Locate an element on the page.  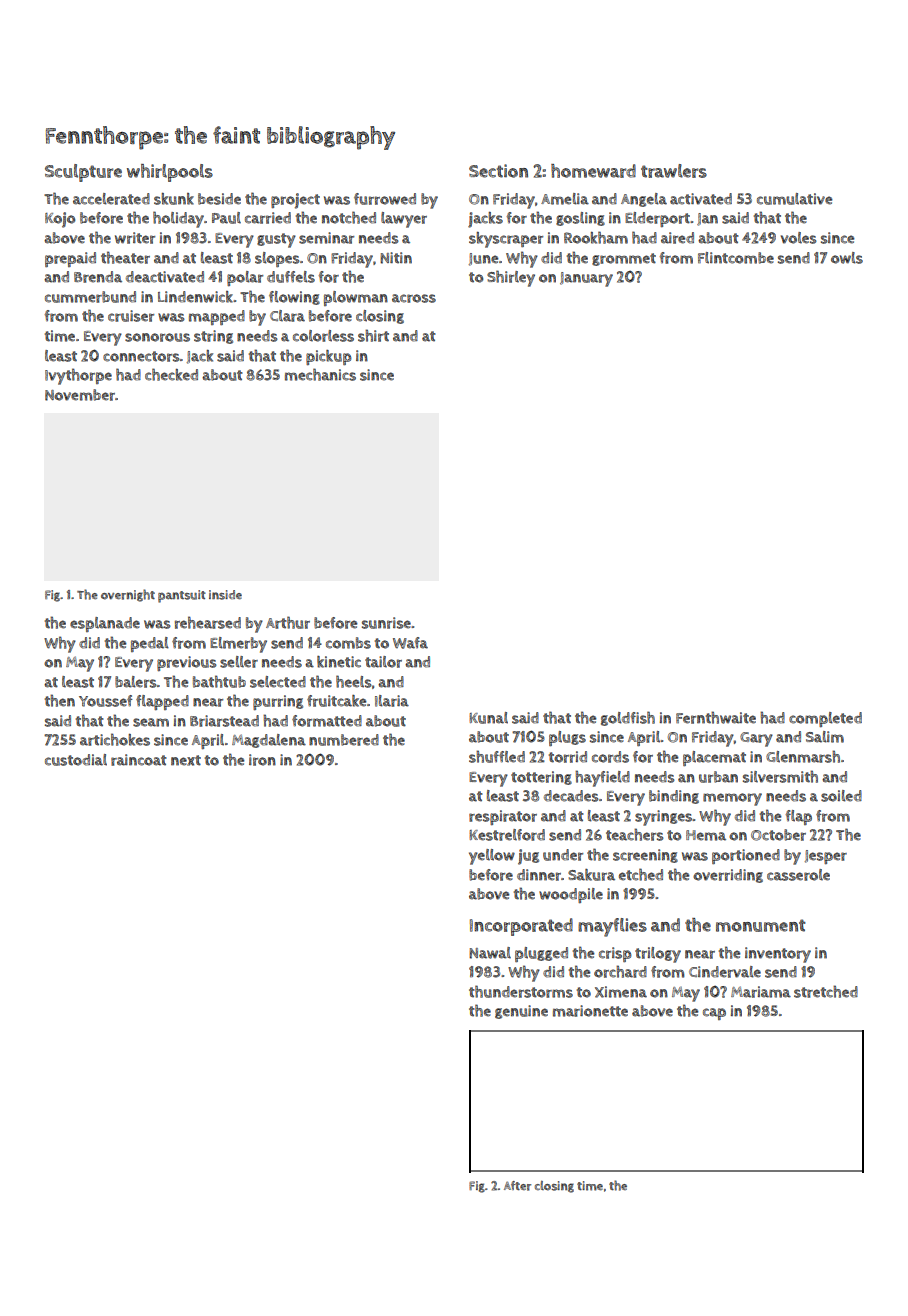
After is located at coordinates (517, 1186).
